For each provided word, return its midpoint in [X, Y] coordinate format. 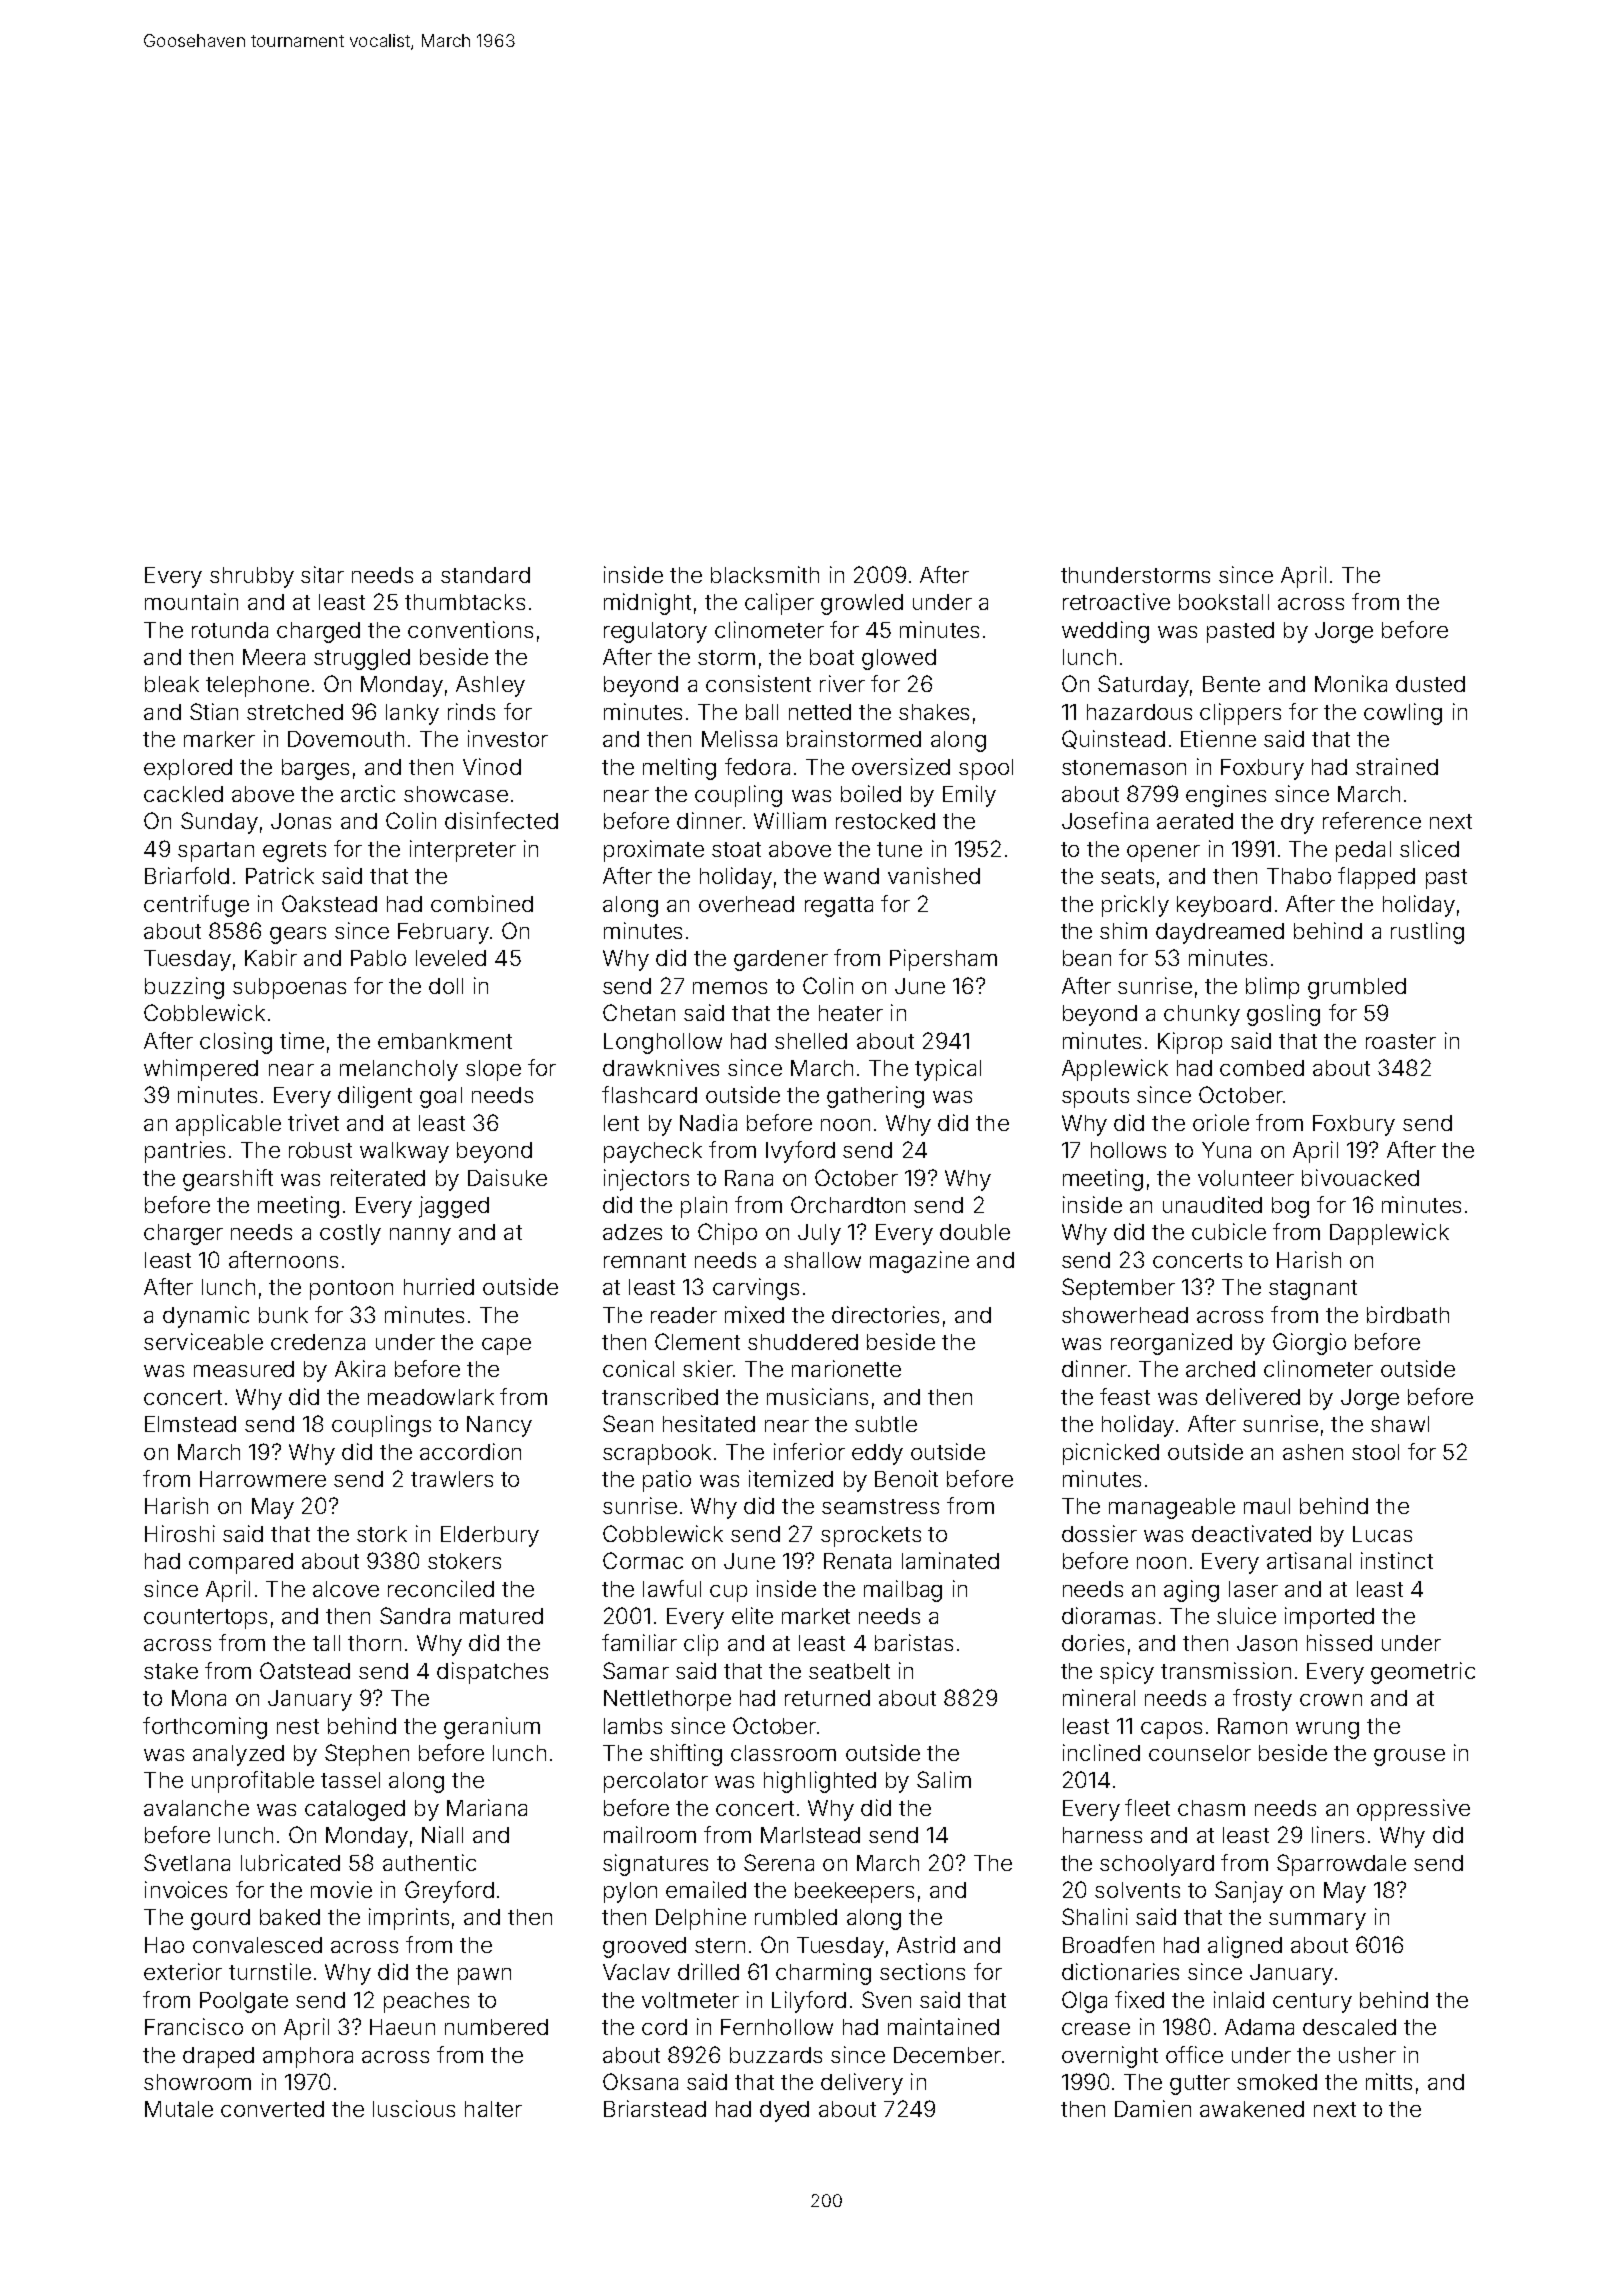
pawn [484, 1976]
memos [730, 988]
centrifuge [196, 906]
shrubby [252, 577]
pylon [630, 1892]
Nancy [499, 1426]
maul [1267, 1506]
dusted [1430, 684]
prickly [1135, 906]
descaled [1349, 2027]
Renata [857, 1561]
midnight [647, 604]
